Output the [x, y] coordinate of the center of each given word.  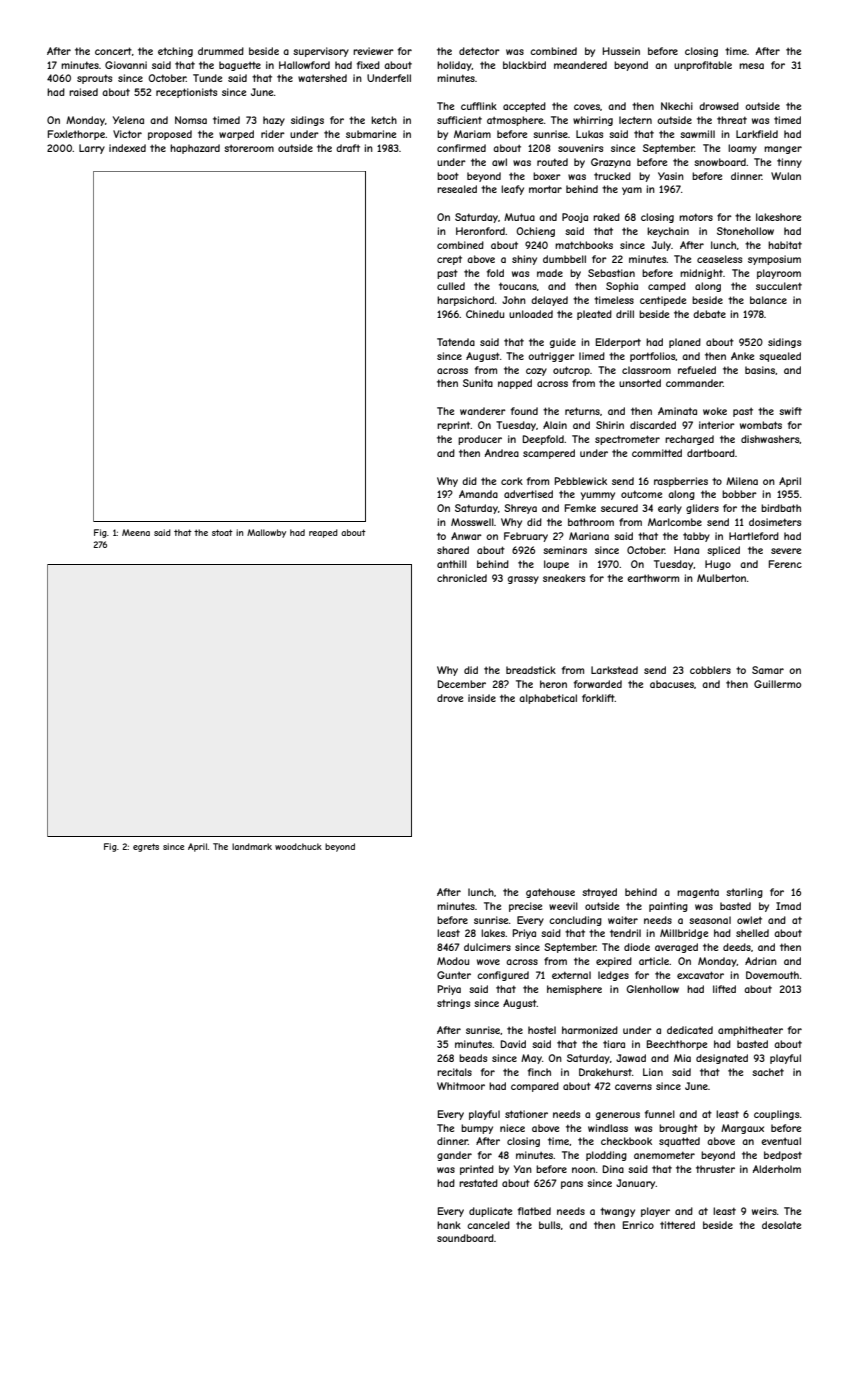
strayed [599, 893]
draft [348, 148]
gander [454, 1156]
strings [453, 1004]
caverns [633, 1087]
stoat [222, 532]
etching [175, 52]
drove [450, 698]
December [462, 684]
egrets [146, 847]
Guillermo [777, 684]
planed [685, 343]
